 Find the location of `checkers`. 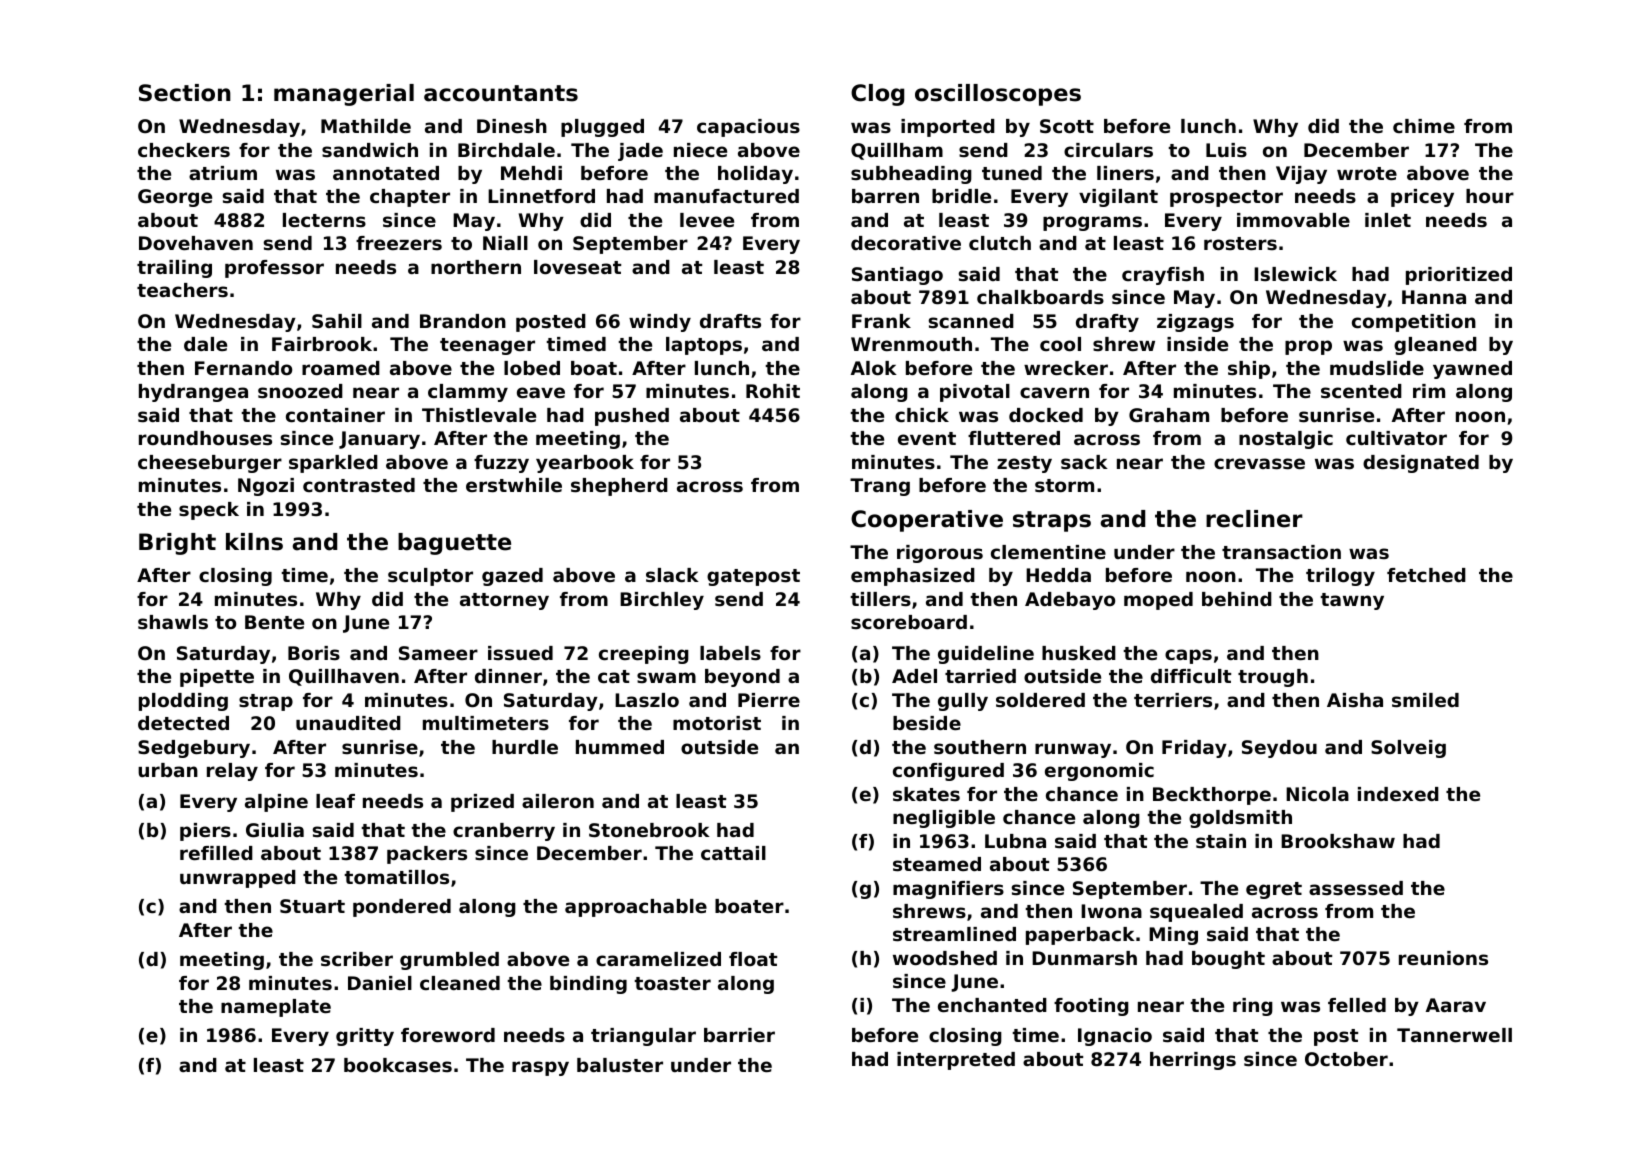

checkers is located at coordinates (184, 150).
